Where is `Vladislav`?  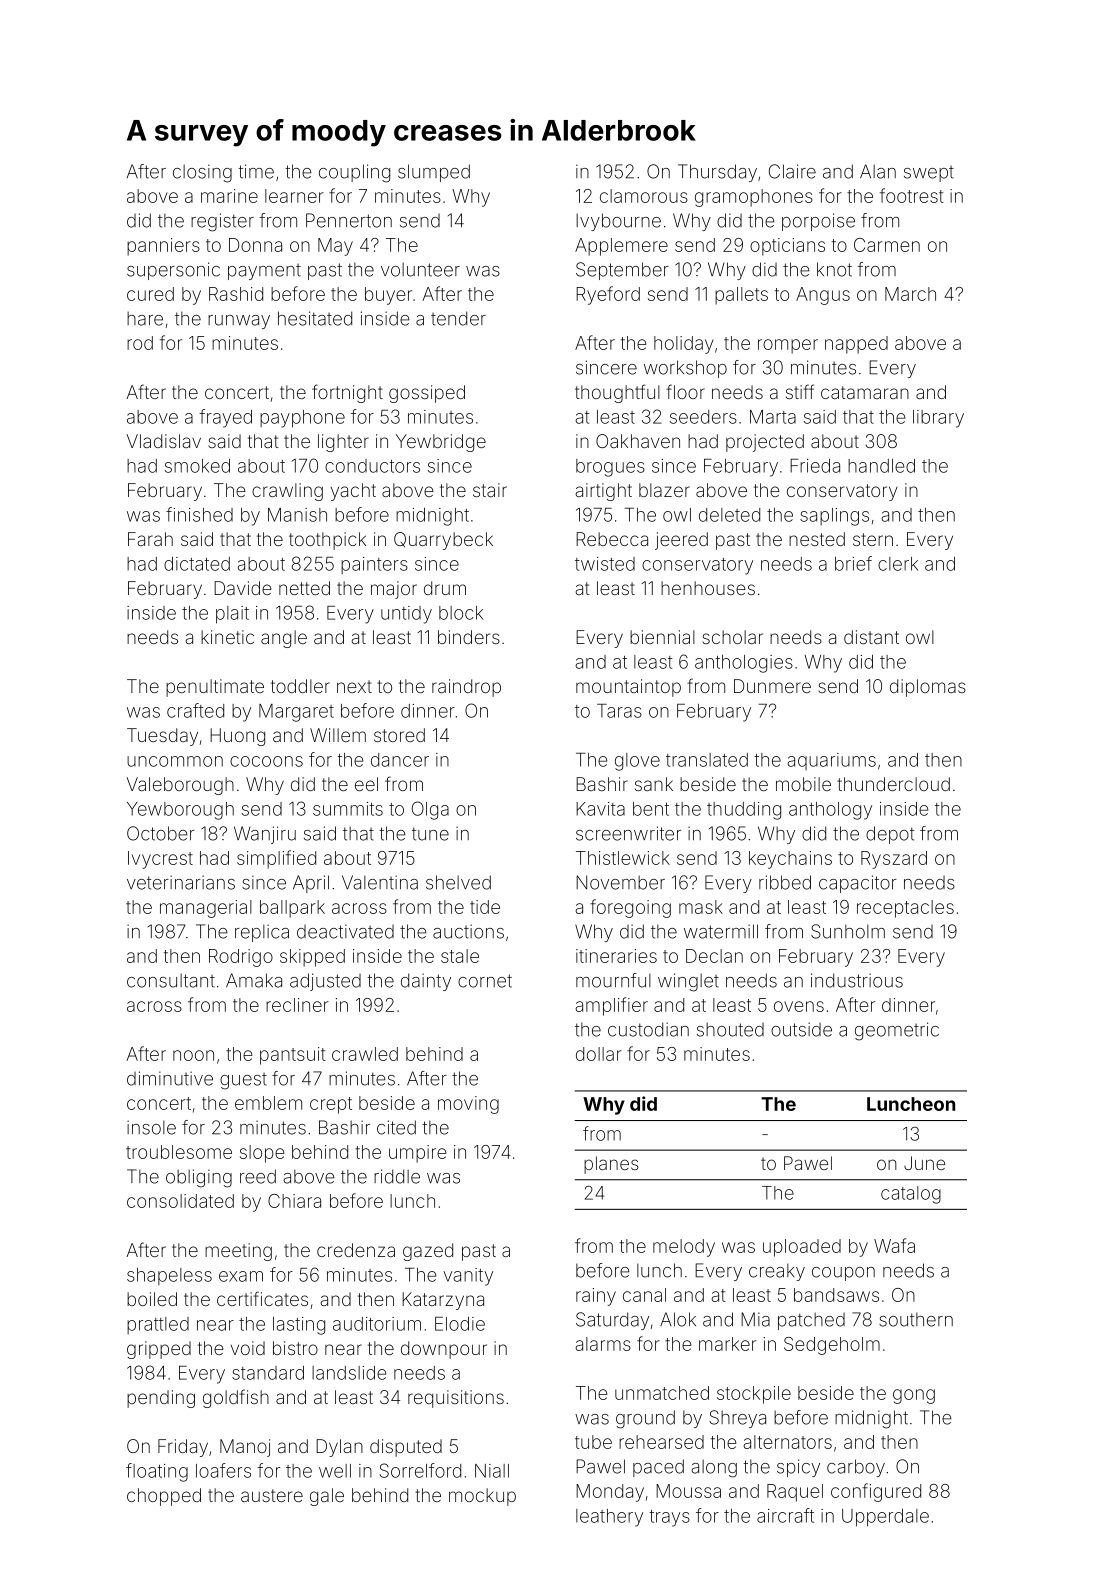 Vladislav is located at coordinates (164, 441).
